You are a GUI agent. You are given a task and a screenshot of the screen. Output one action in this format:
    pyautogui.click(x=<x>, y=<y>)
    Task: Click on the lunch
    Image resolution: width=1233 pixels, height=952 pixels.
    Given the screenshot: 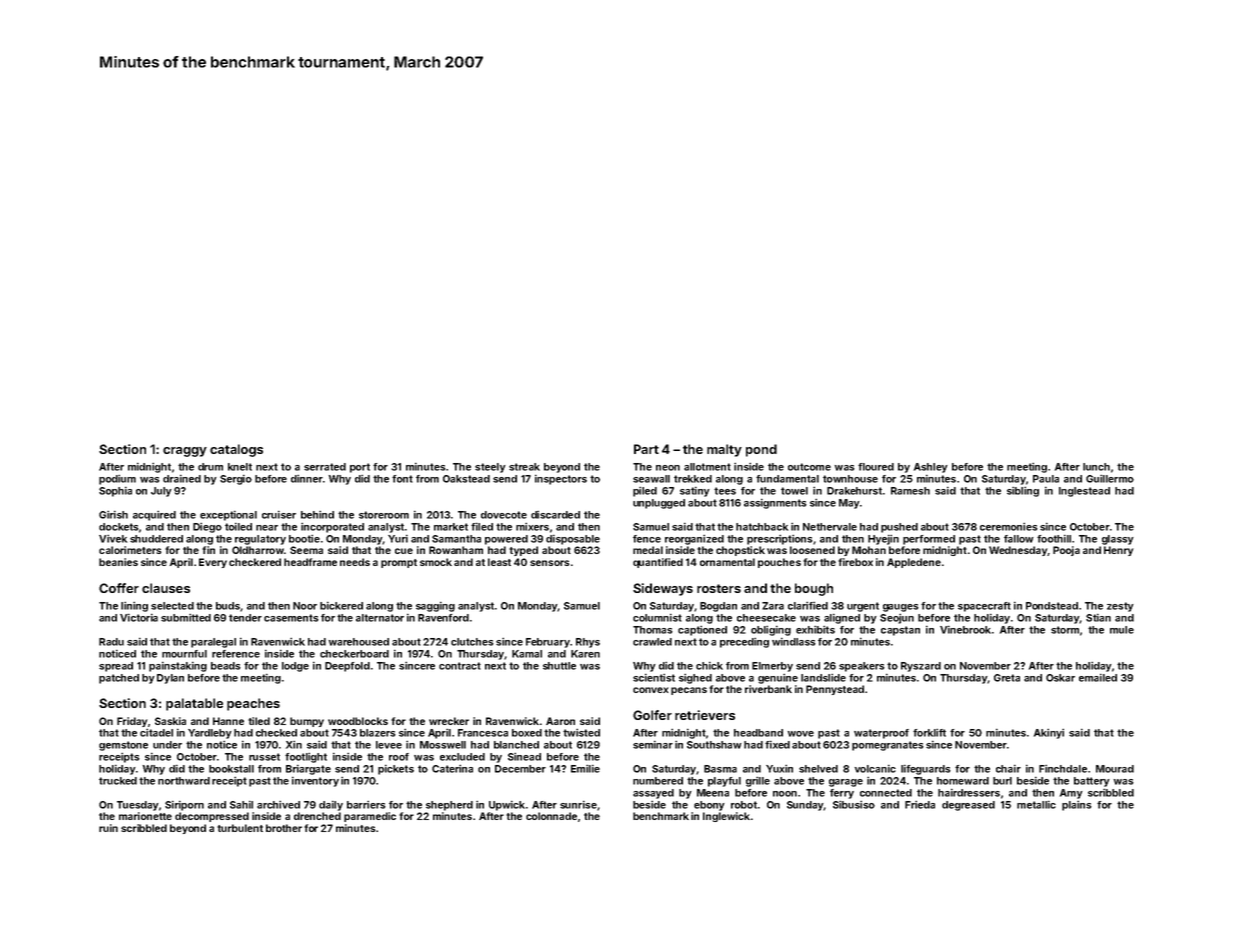 What is the action you would take?
    pyautogui.click(x=1096, y=467)
